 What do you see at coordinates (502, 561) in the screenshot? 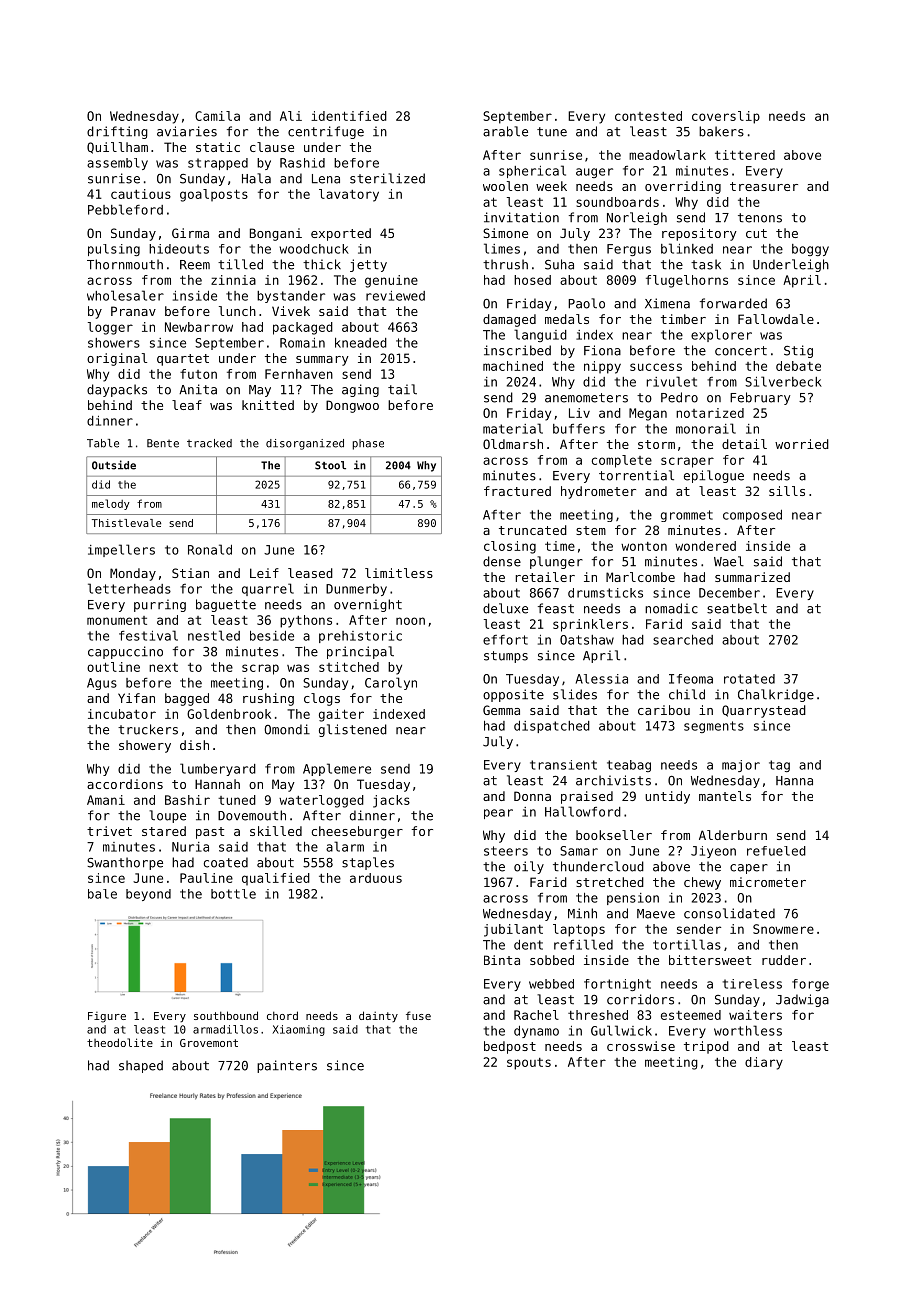
I see `dense` at bounding box center [502, 561].
